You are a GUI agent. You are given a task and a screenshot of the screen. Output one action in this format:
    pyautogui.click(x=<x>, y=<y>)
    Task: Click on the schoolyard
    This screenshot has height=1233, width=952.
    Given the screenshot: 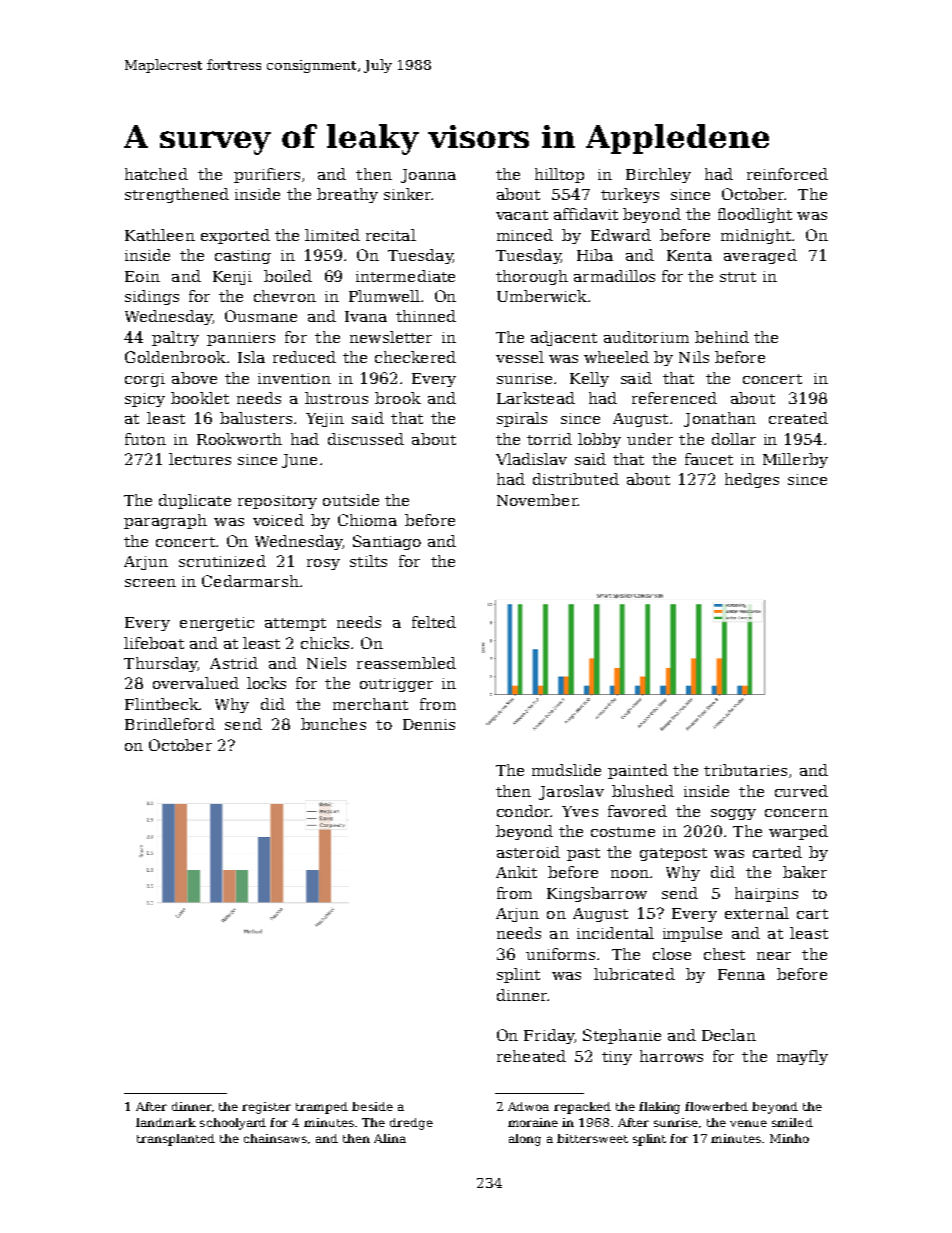 What is the action you would take?
    pyautogui.click(x=233, y=1124)
